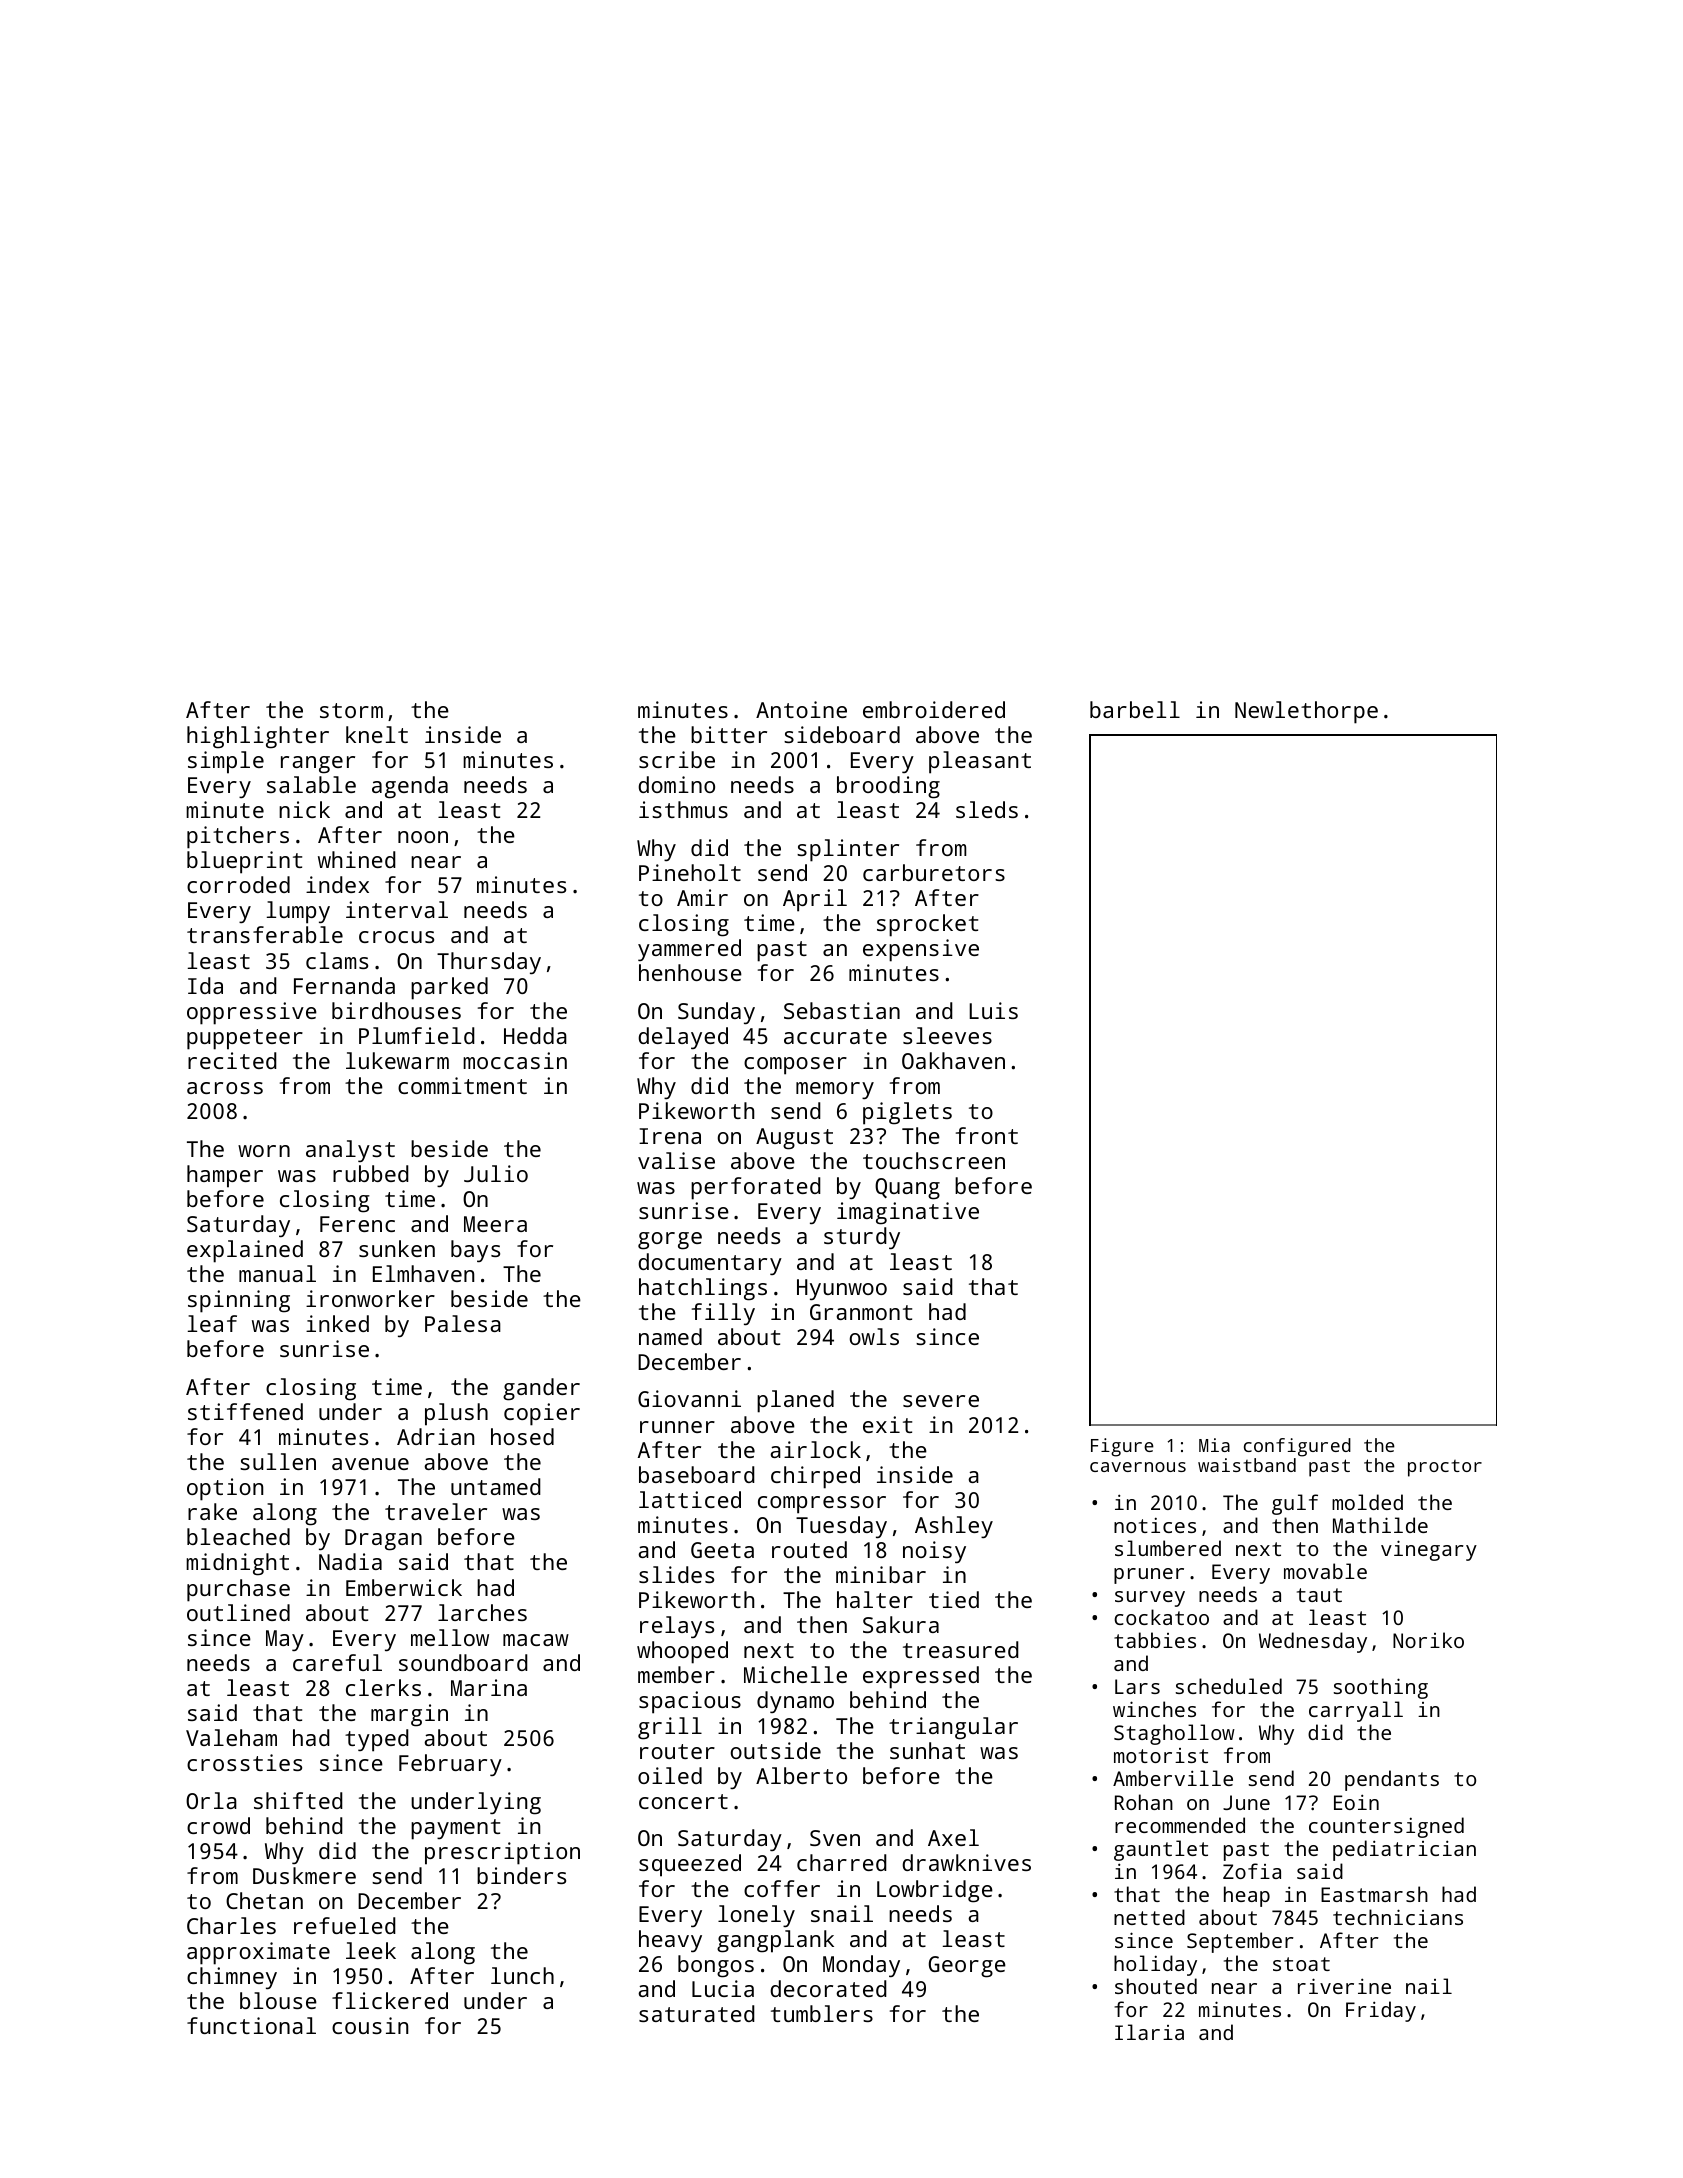  What do you see at coordinates (1381, 2011) in the page?
I see `Friday` at bounding box center [1381, 2011].
